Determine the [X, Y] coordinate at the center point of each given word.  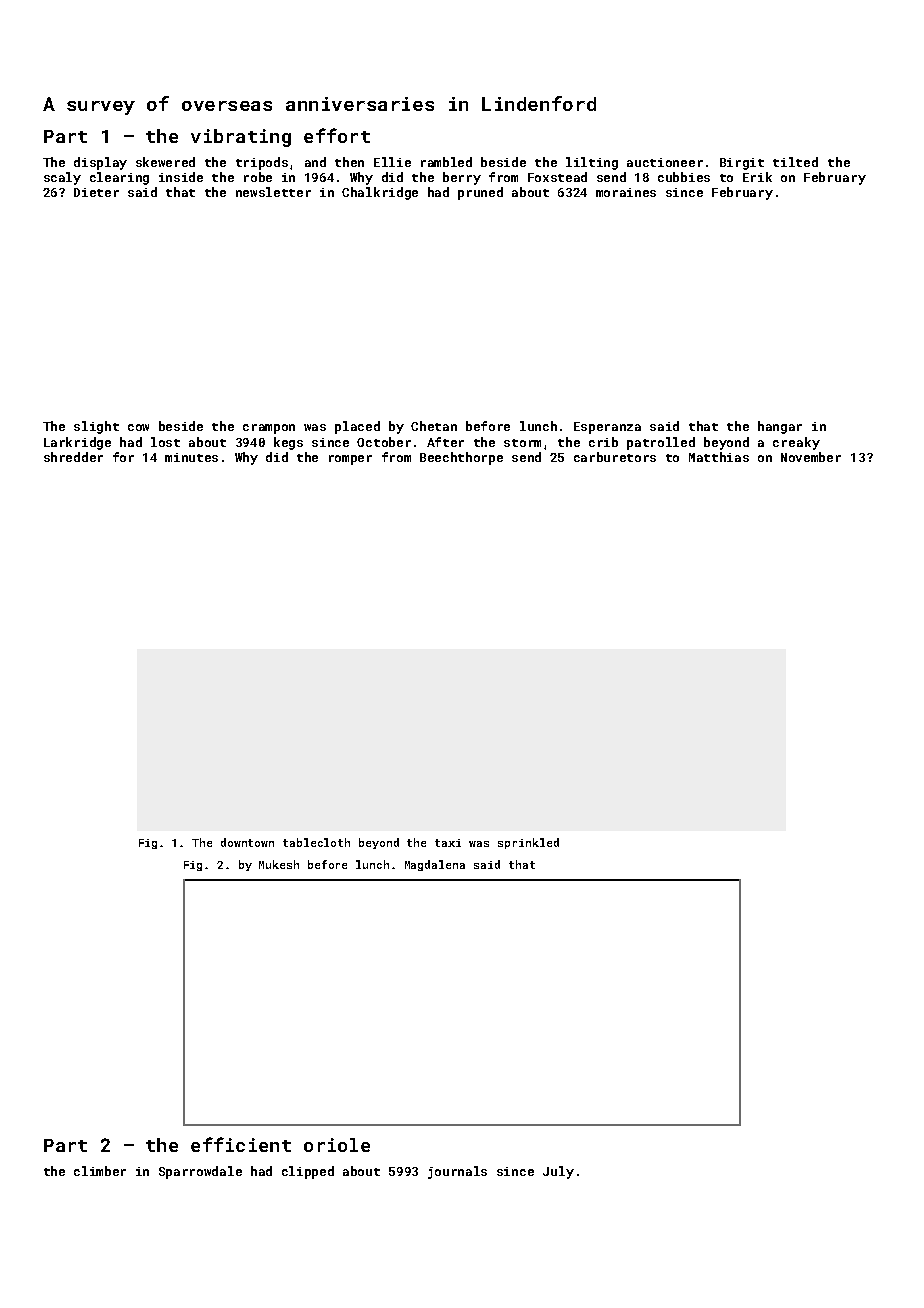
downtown [247, 842]
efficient [241, 1144]
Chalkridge [380, 193]
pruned [480, 193]
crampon [269, 429]
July [558, 1172]
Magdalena [435, 865]
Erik [757, 177]
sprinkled [528, 843]
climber [100, 1171]
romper [350, 460]
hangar [780, 427]
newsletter [273, 192]
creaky [796, 443]
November [811, 457]
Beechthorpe [461, 458]
